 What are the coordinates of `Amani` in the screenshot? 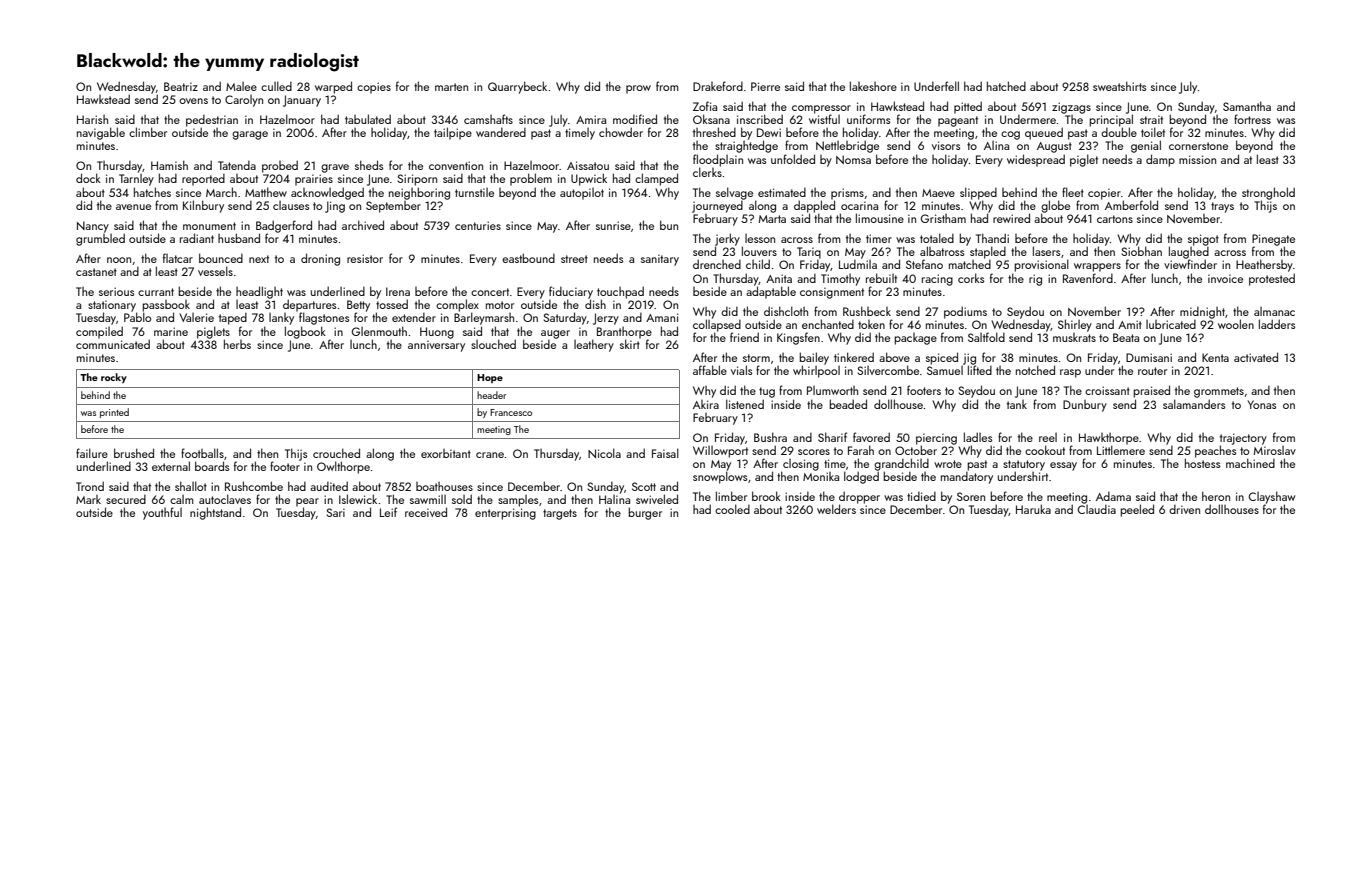 It's located at (662, 317).
